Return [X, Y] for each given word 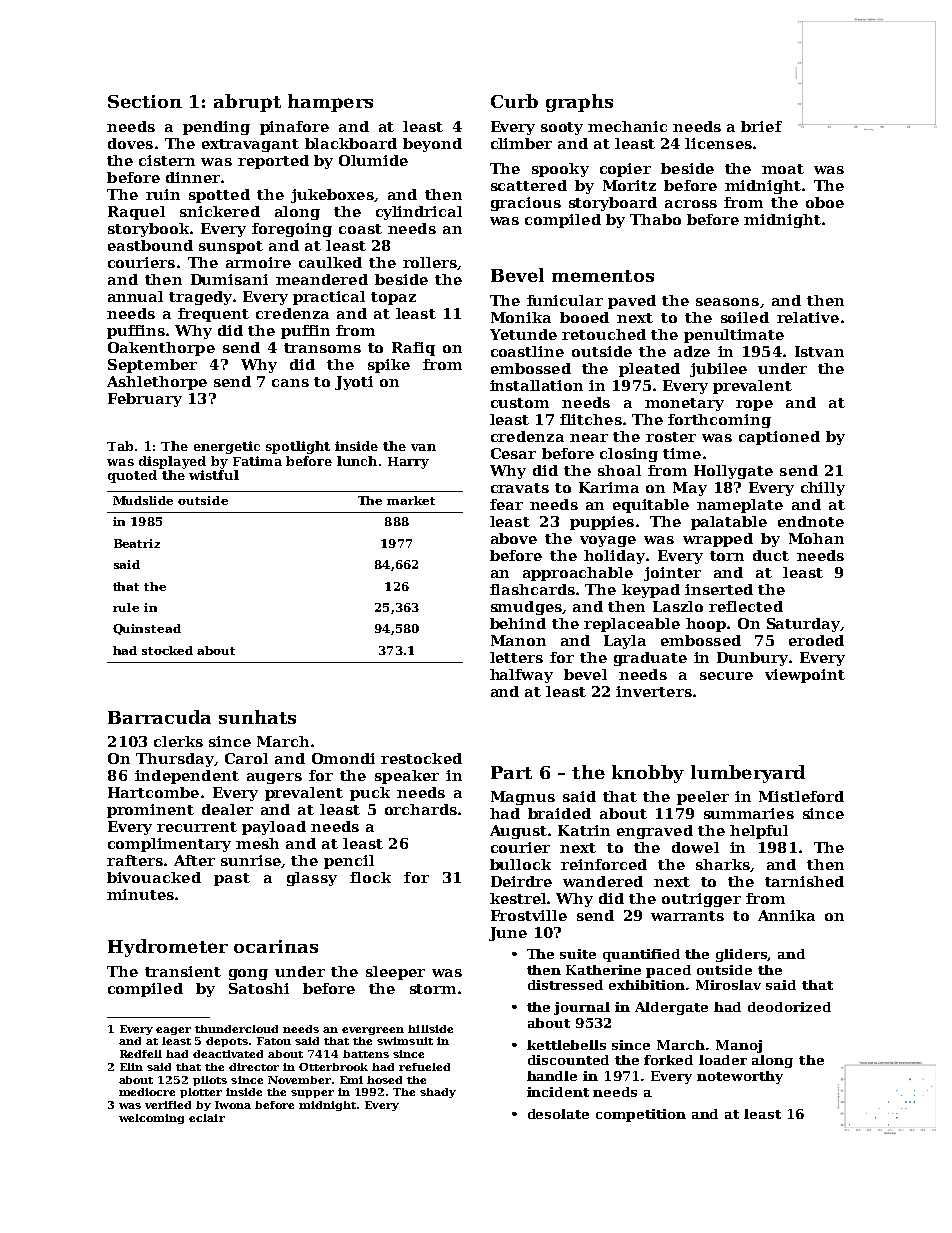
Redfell [141, 1054]
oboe [825, 202]
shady [438, 1093]
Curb [514, 101]
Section [145, 101]
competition [641, 1115]
